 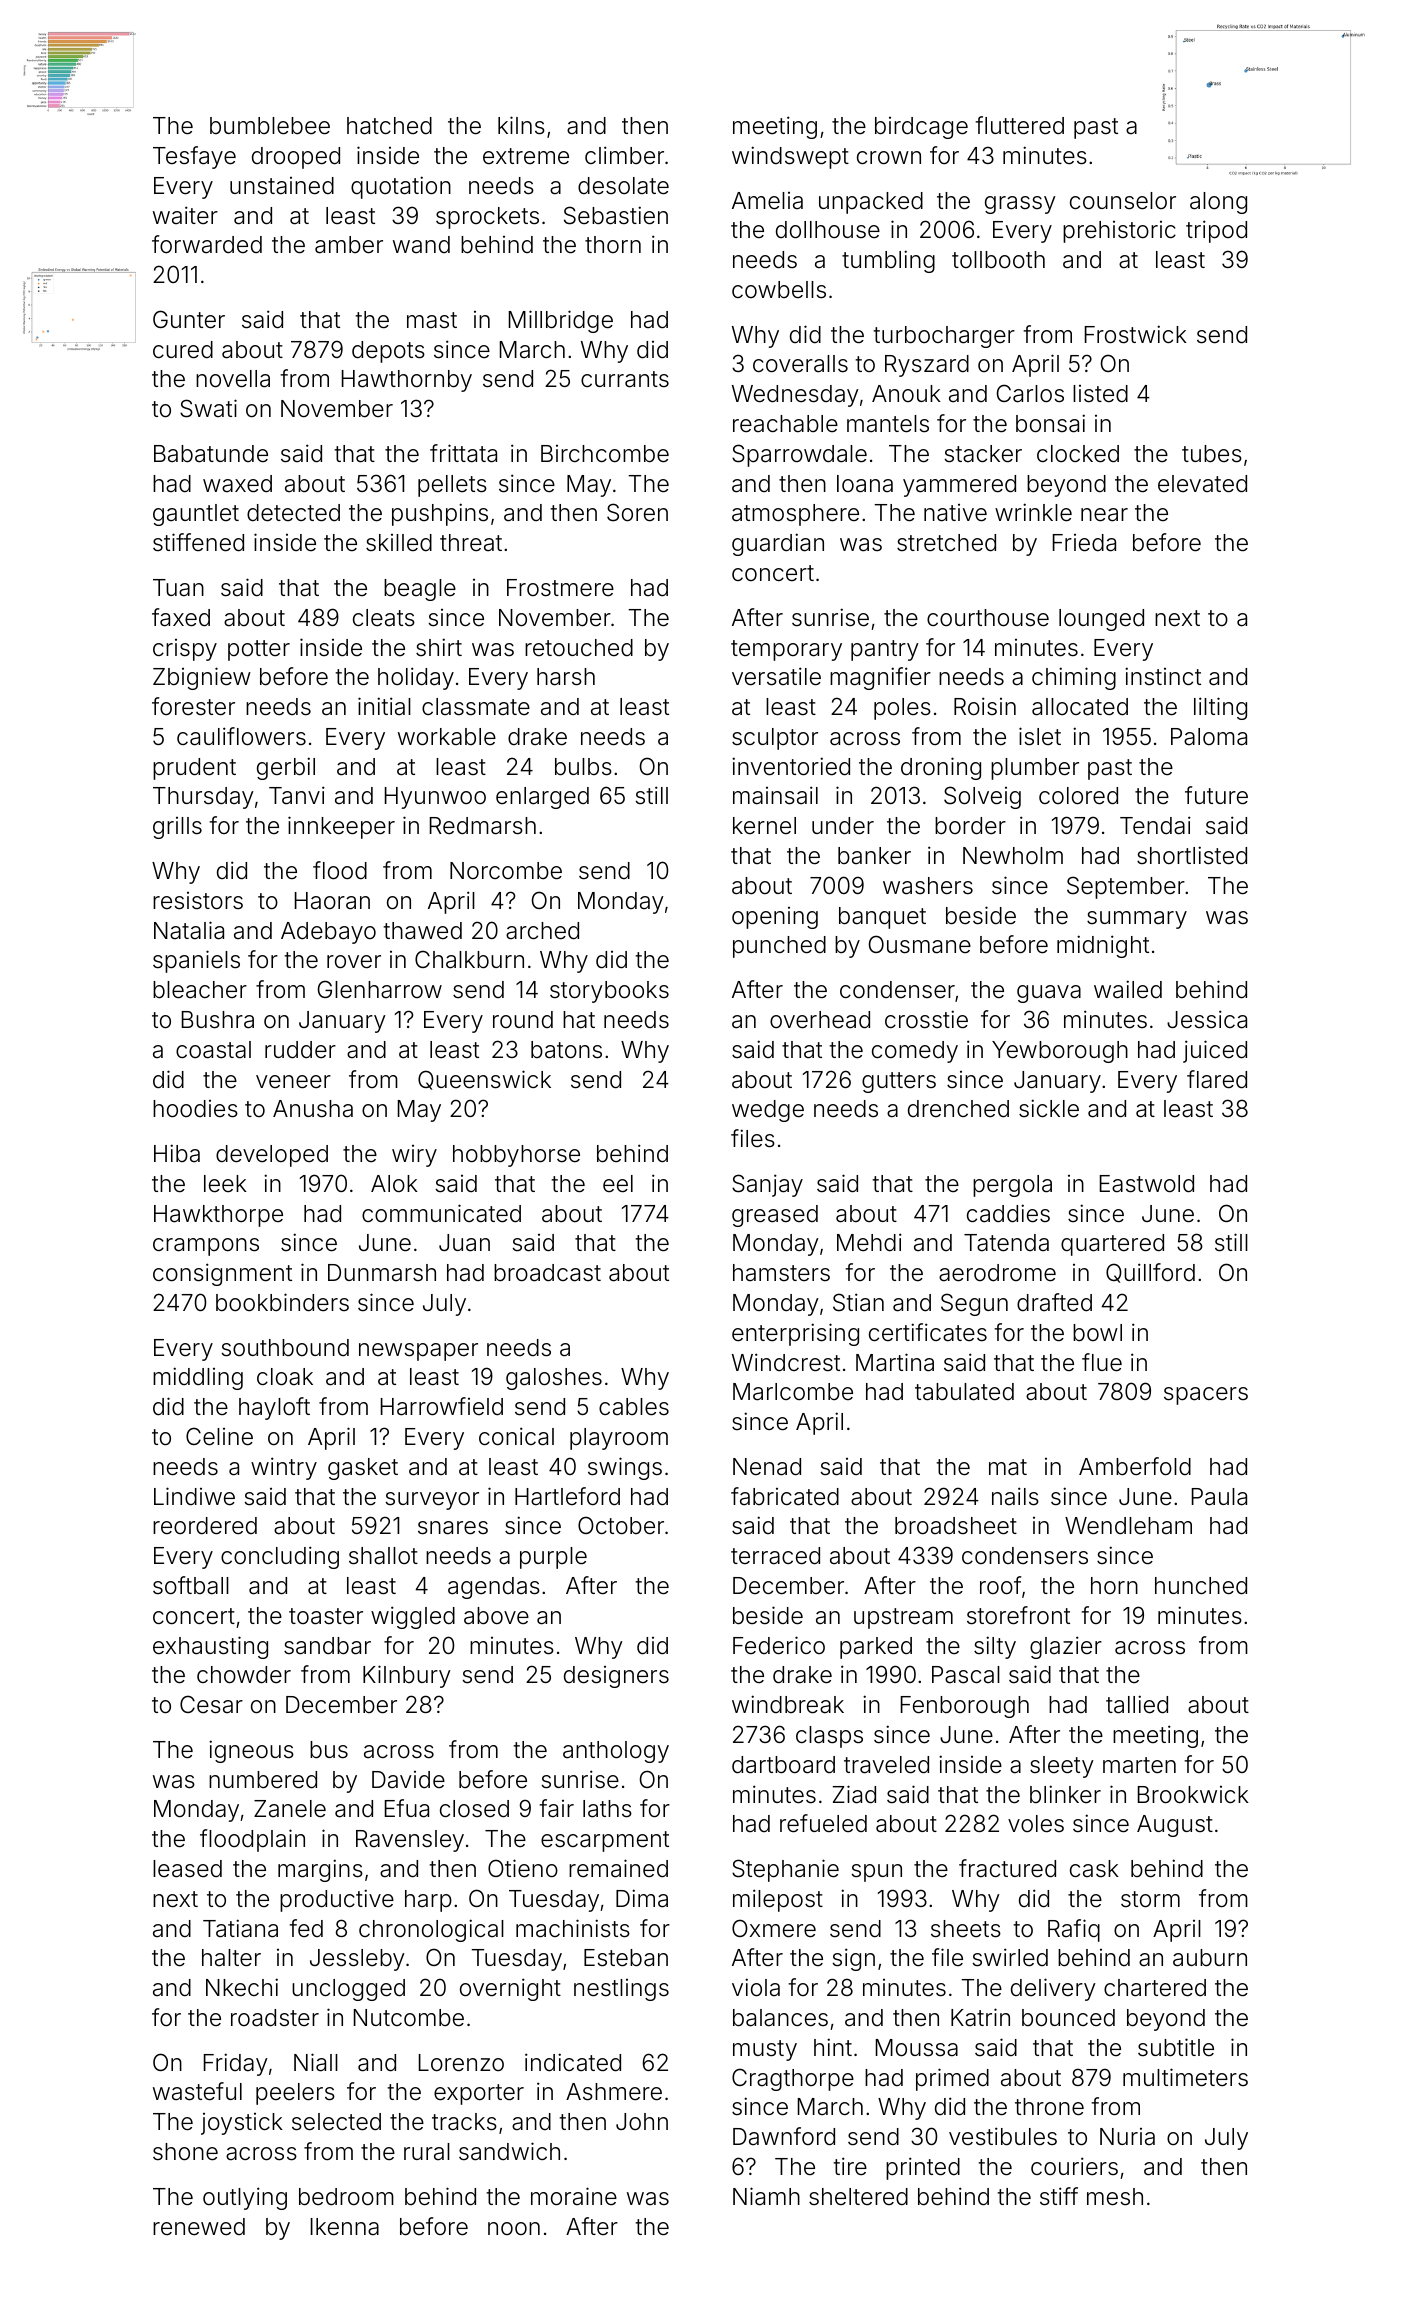 I want to click on Eastwold, so click(x=1147, y=1184).
